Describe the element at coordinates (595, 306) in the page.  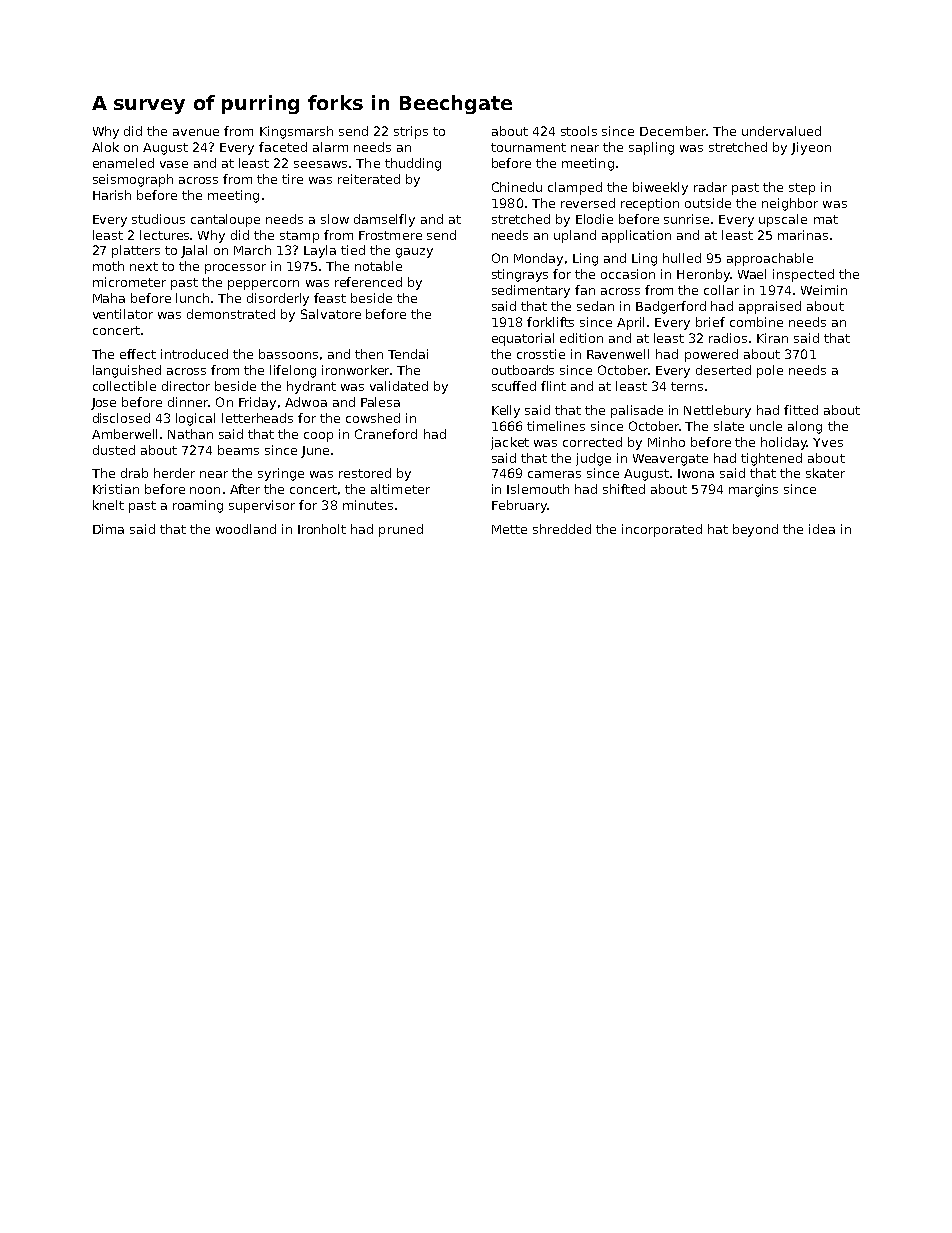
I see `sedan` at that location.
